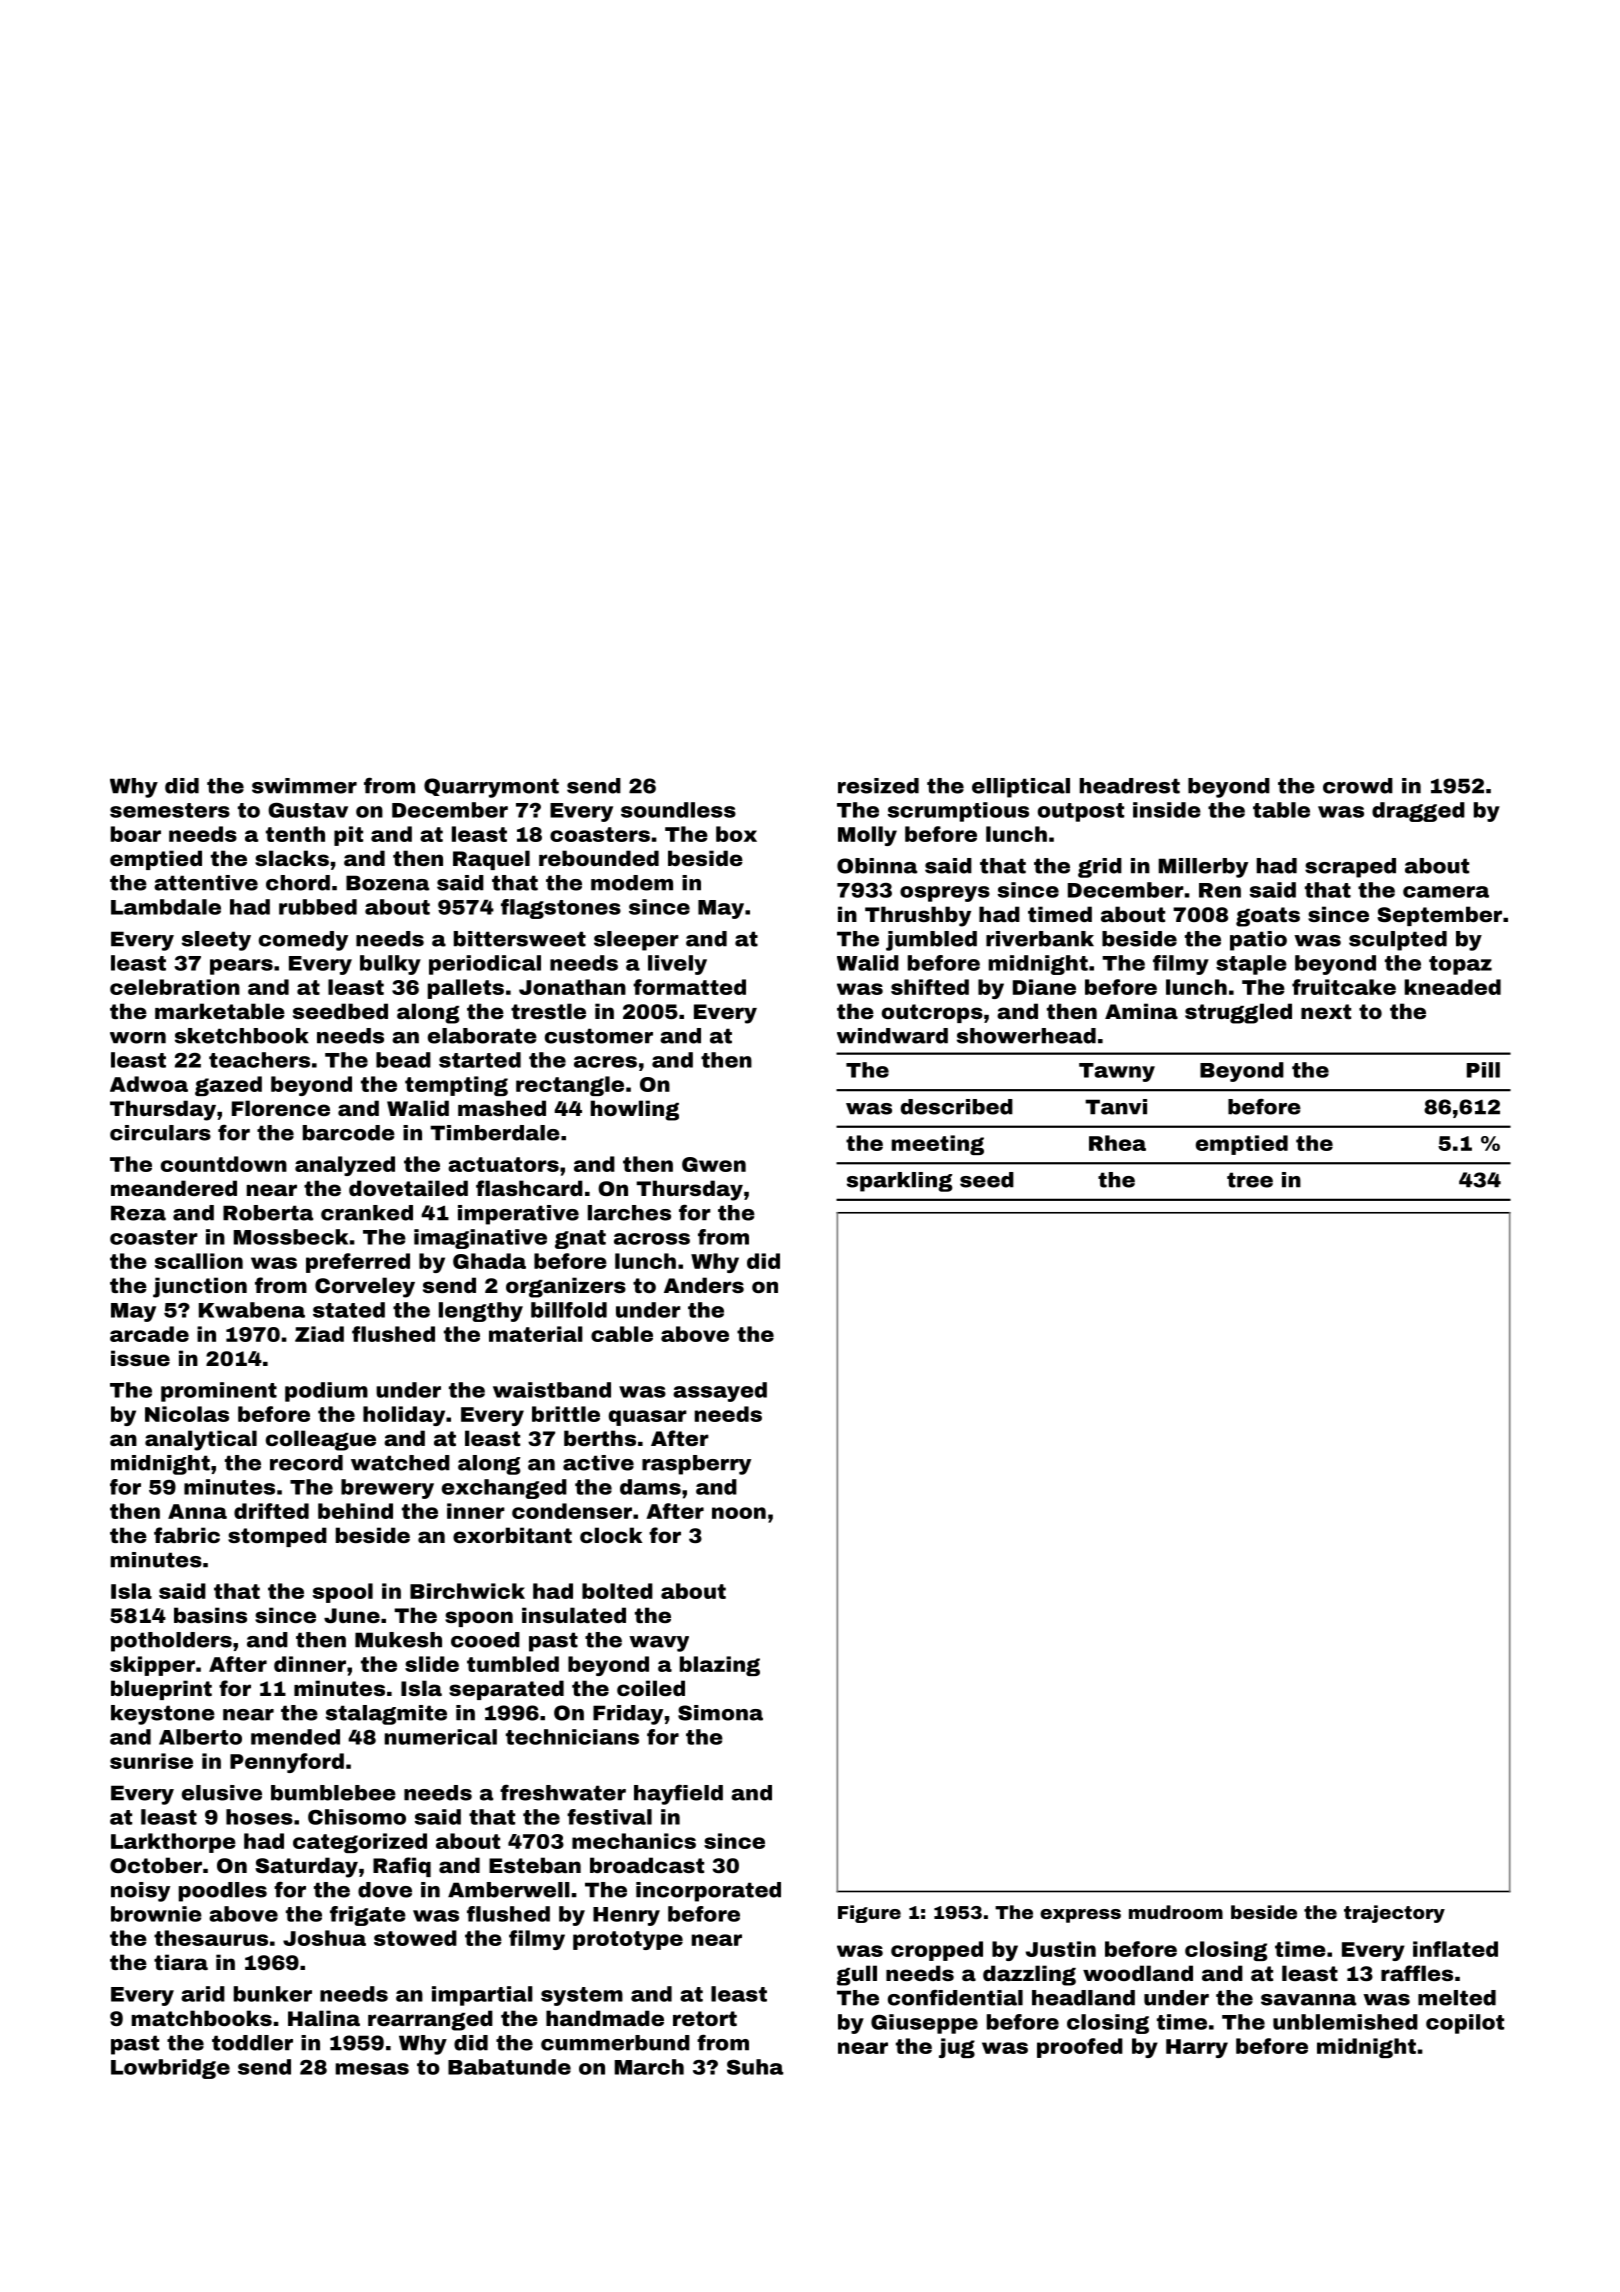 This image has width=1620, height=2292. I want to click on Ziad, so click(319, 1334).
